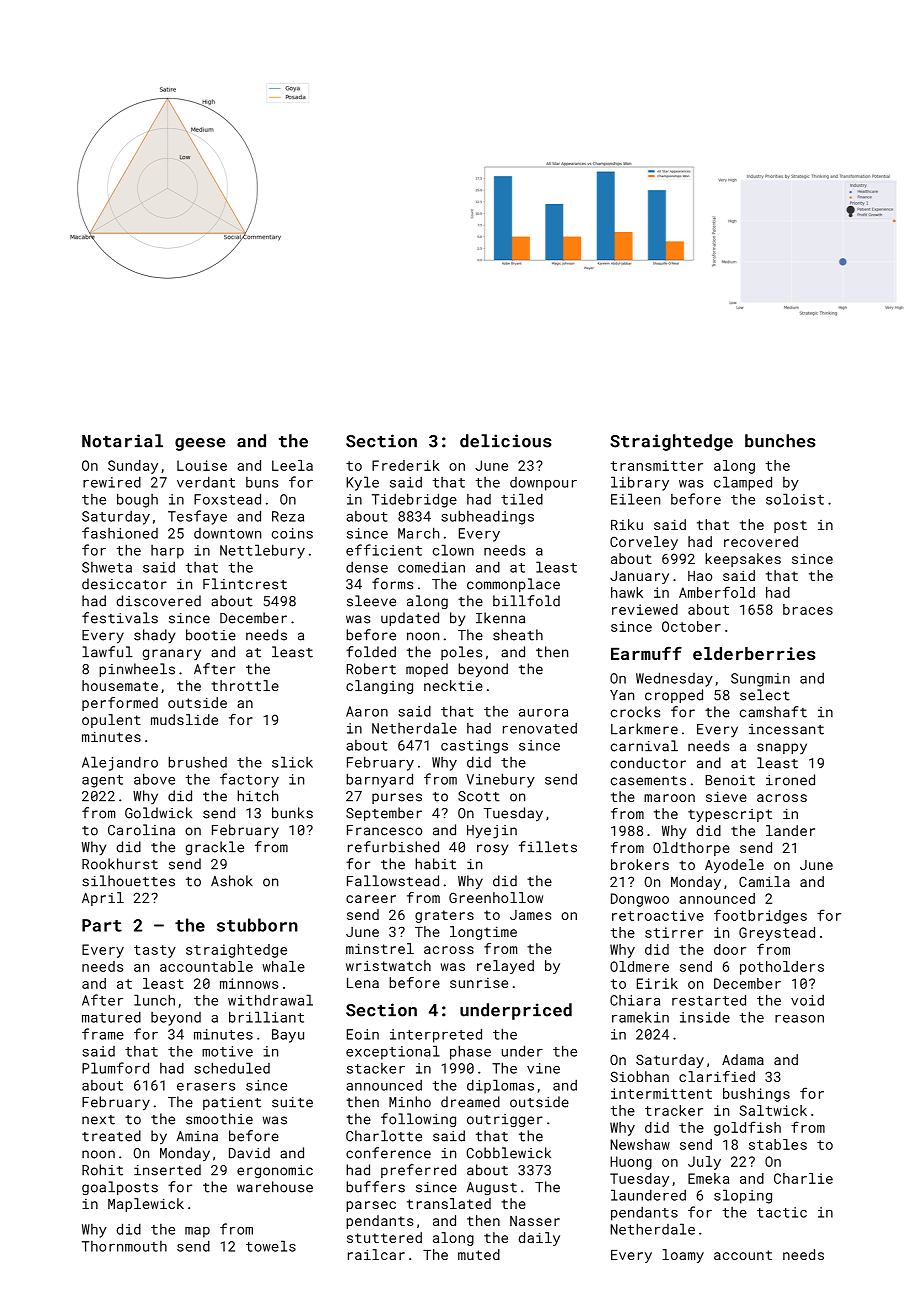  Describe the element at coordinates (780, 441) in the screenshot. I see `bunches` at that location.
